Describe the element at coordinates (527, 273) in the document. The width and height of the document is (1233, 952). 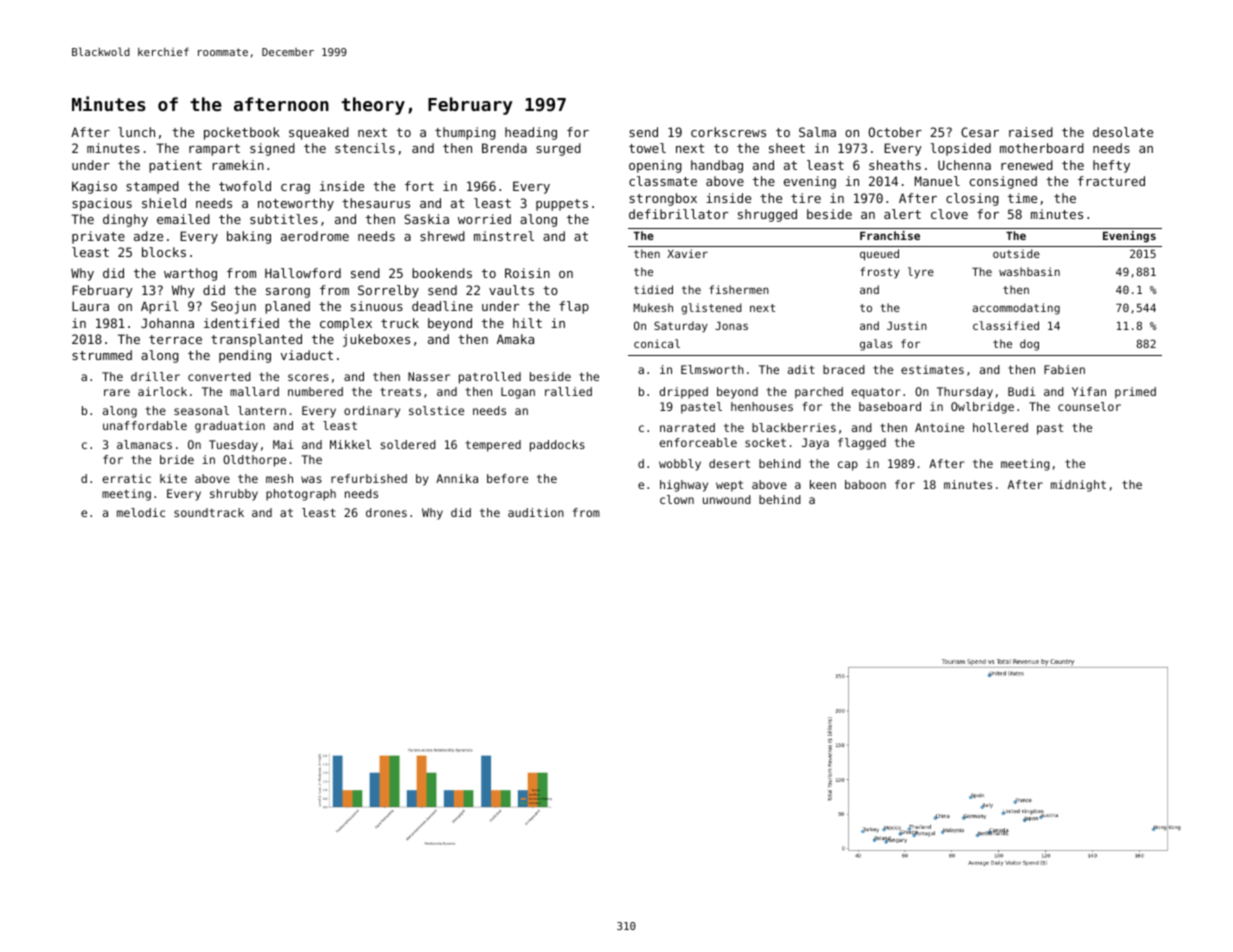
I see `Roisin` at that location.
